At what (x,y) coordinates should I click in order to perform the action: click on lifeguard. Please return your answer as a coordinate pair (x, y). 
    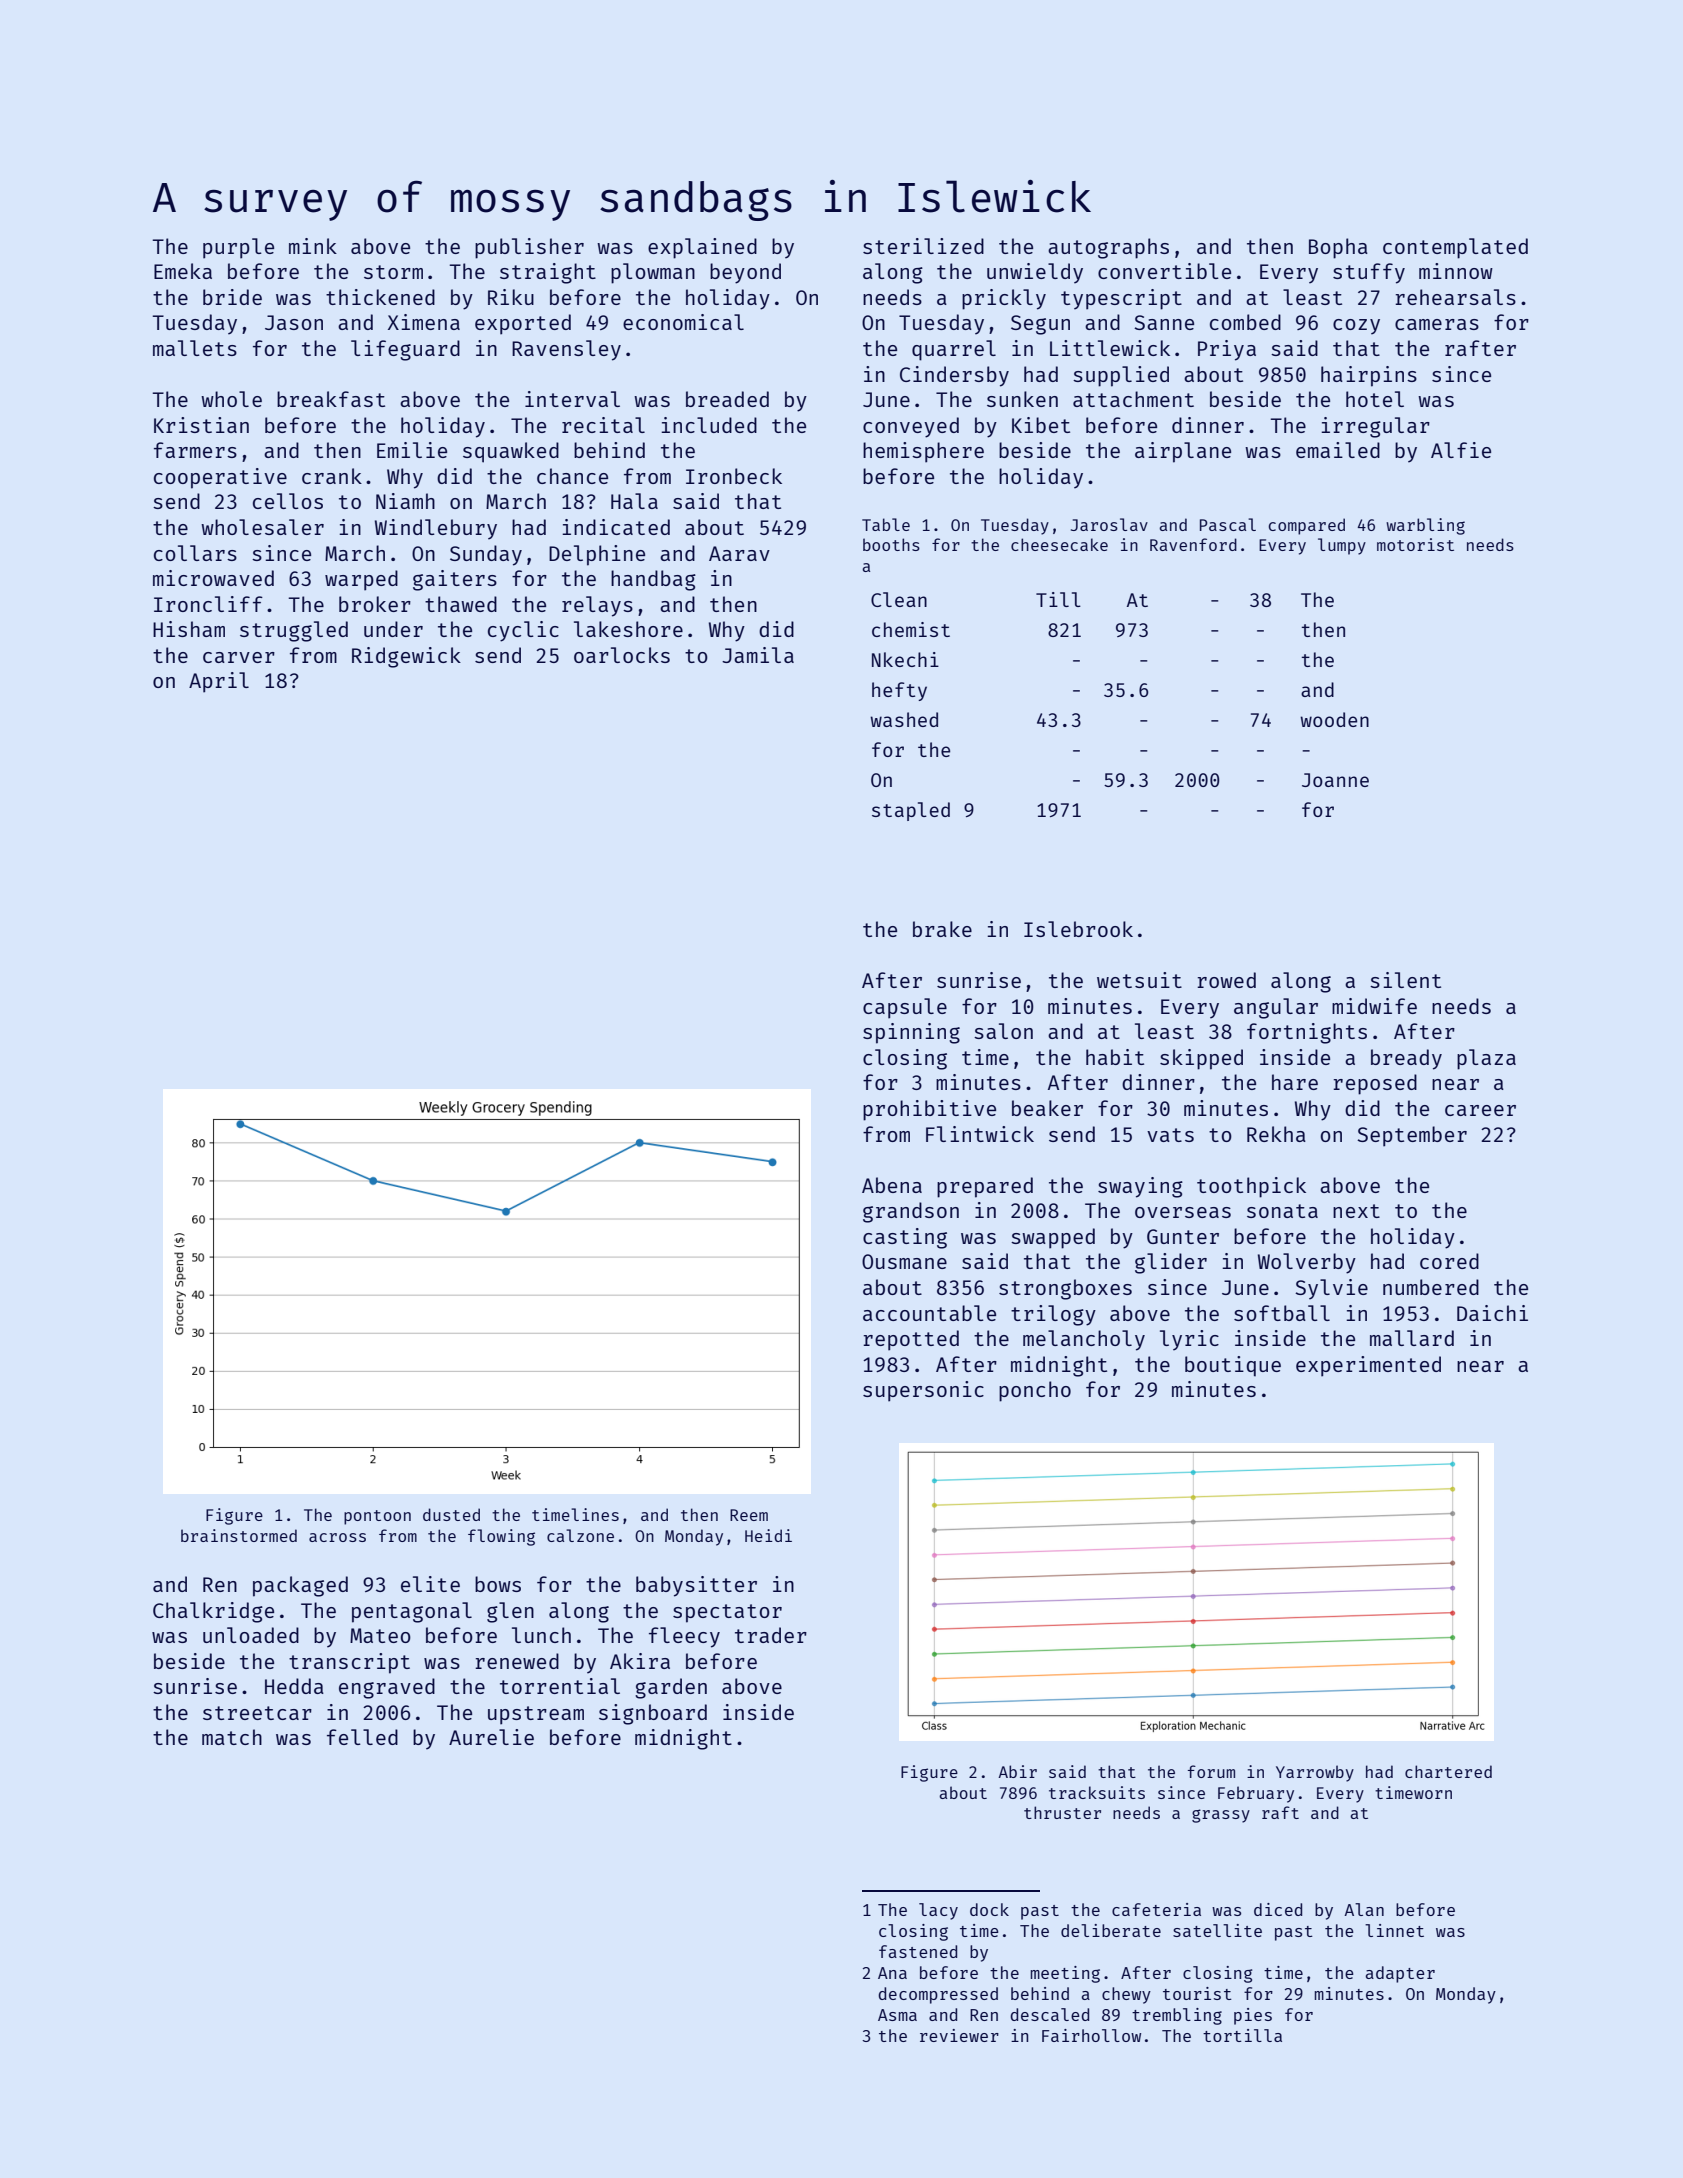
    Looking at the image, I should click on (405, 350).
